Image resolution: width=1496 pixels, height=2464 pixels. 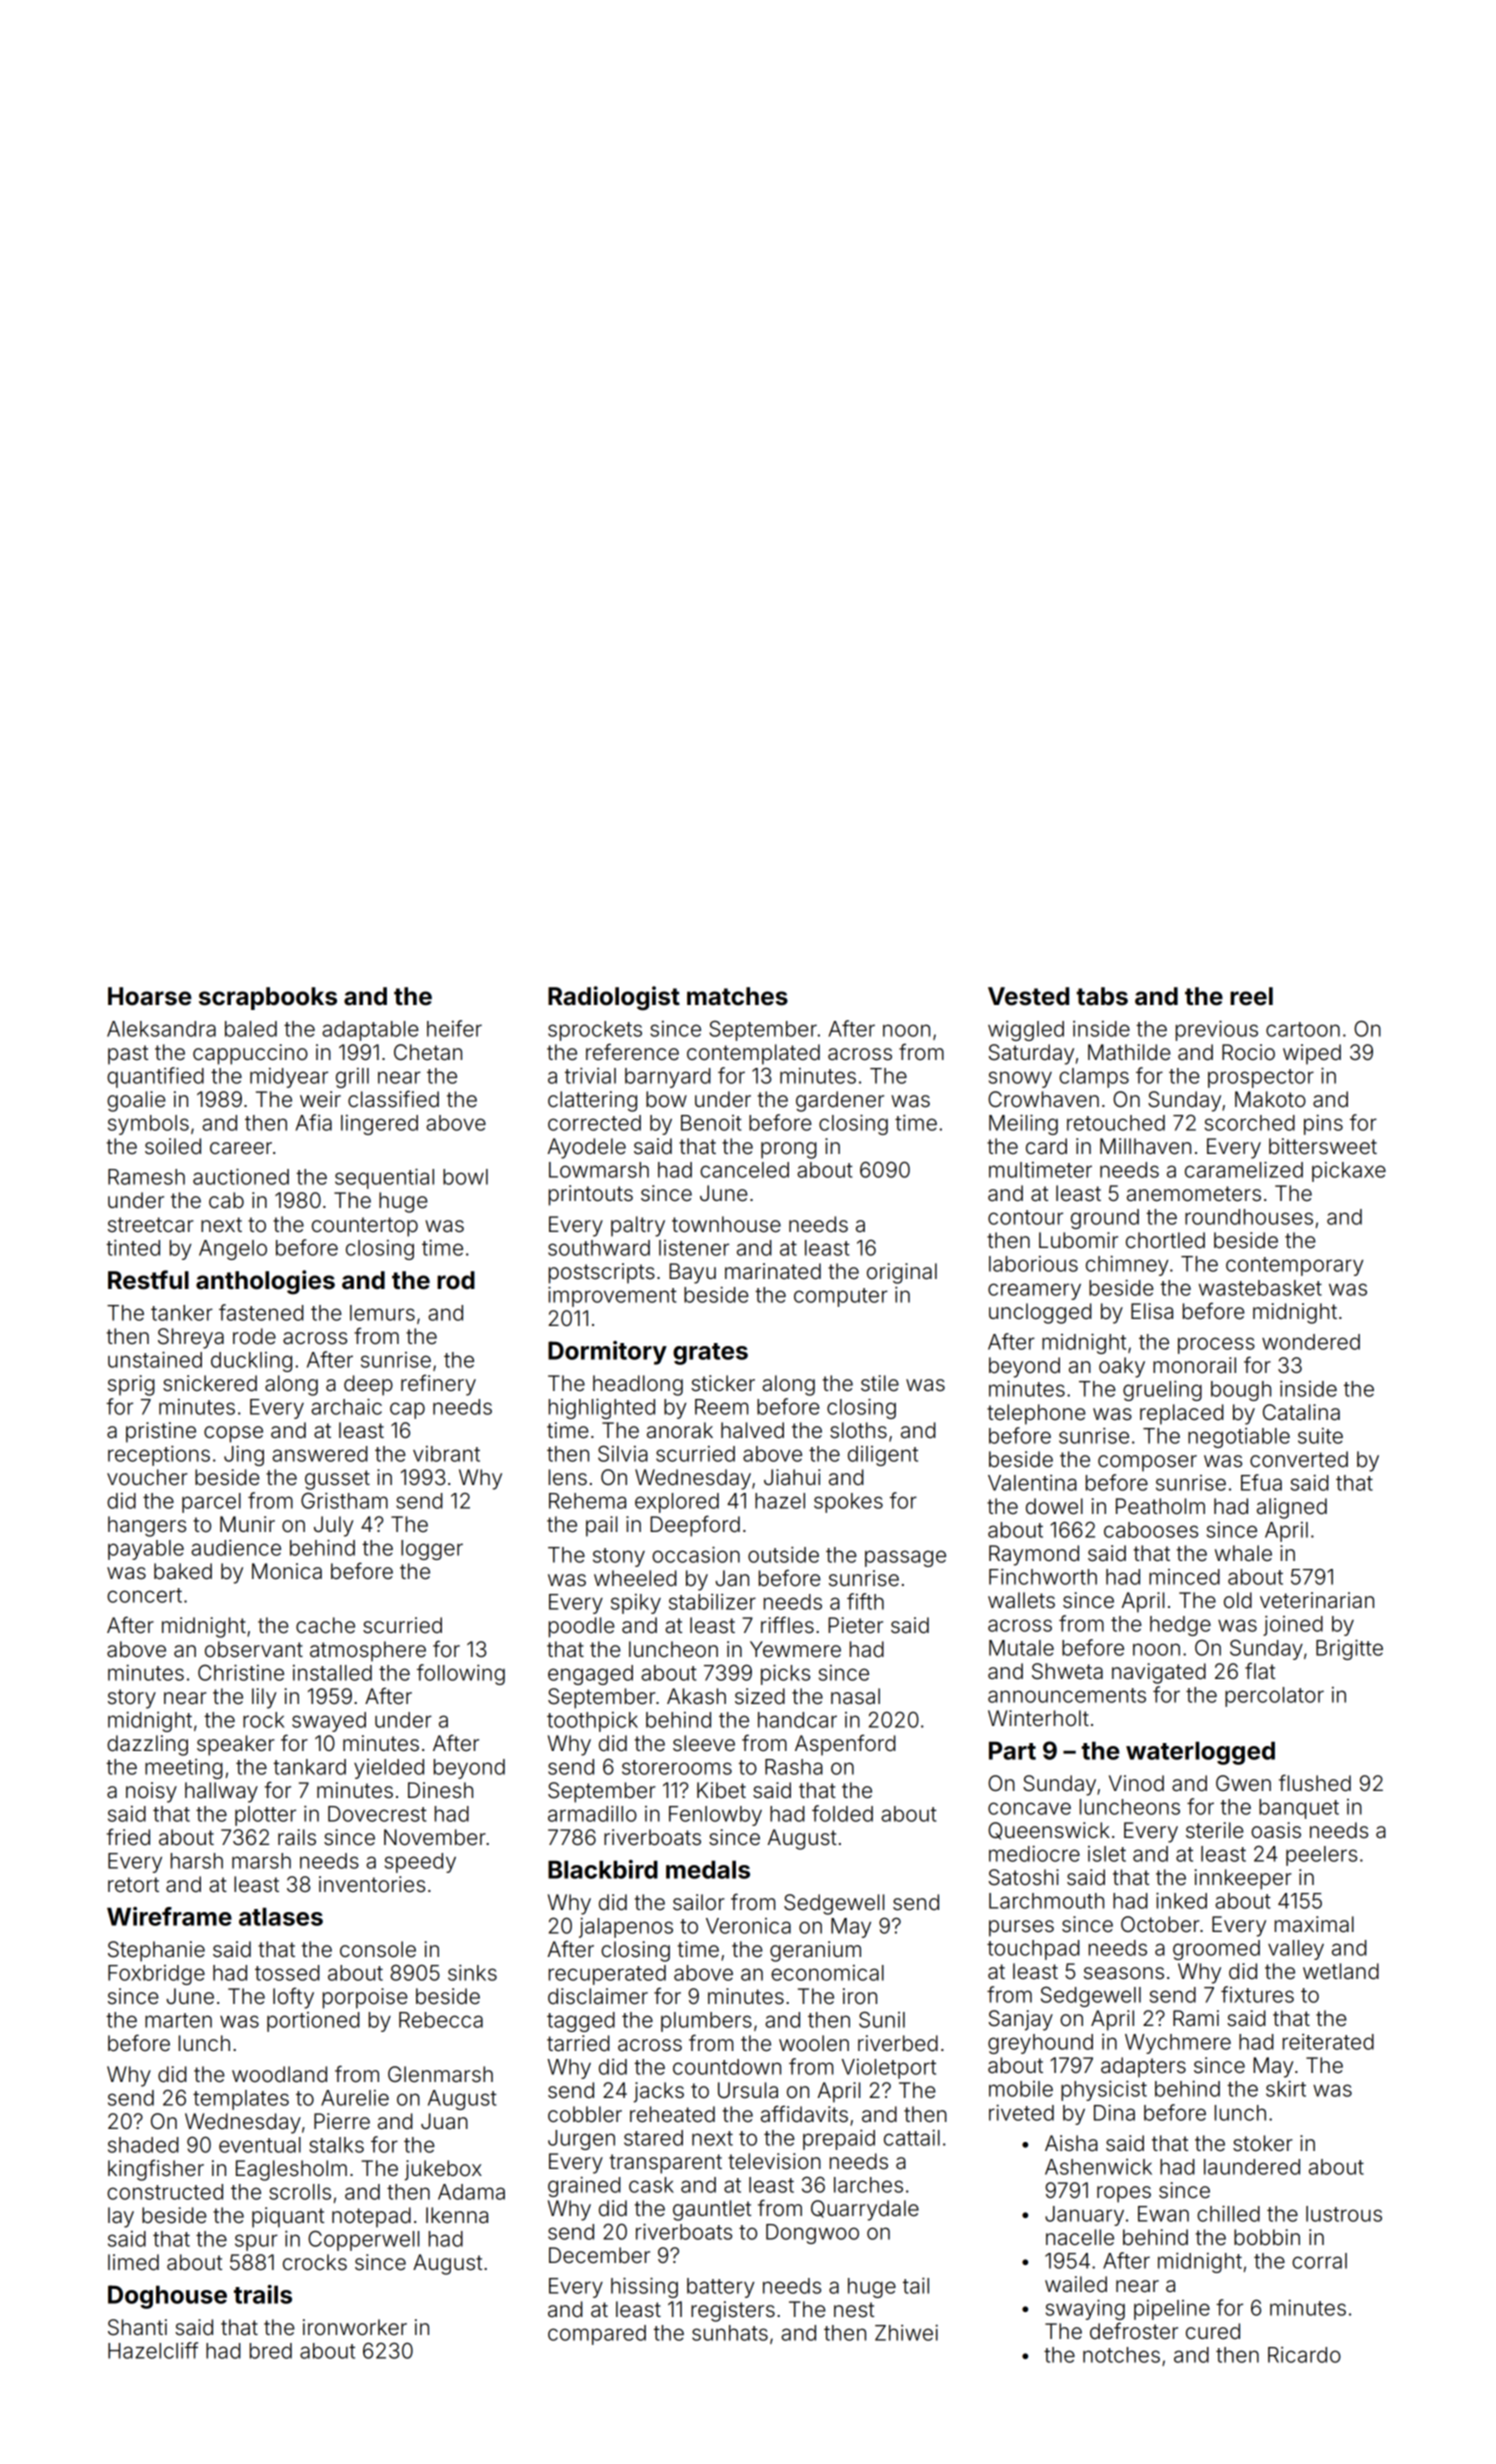 What do you see at coordinates (1159, 1673) in the image?
I see `navigated` at bounding box center [1159, 1673].
